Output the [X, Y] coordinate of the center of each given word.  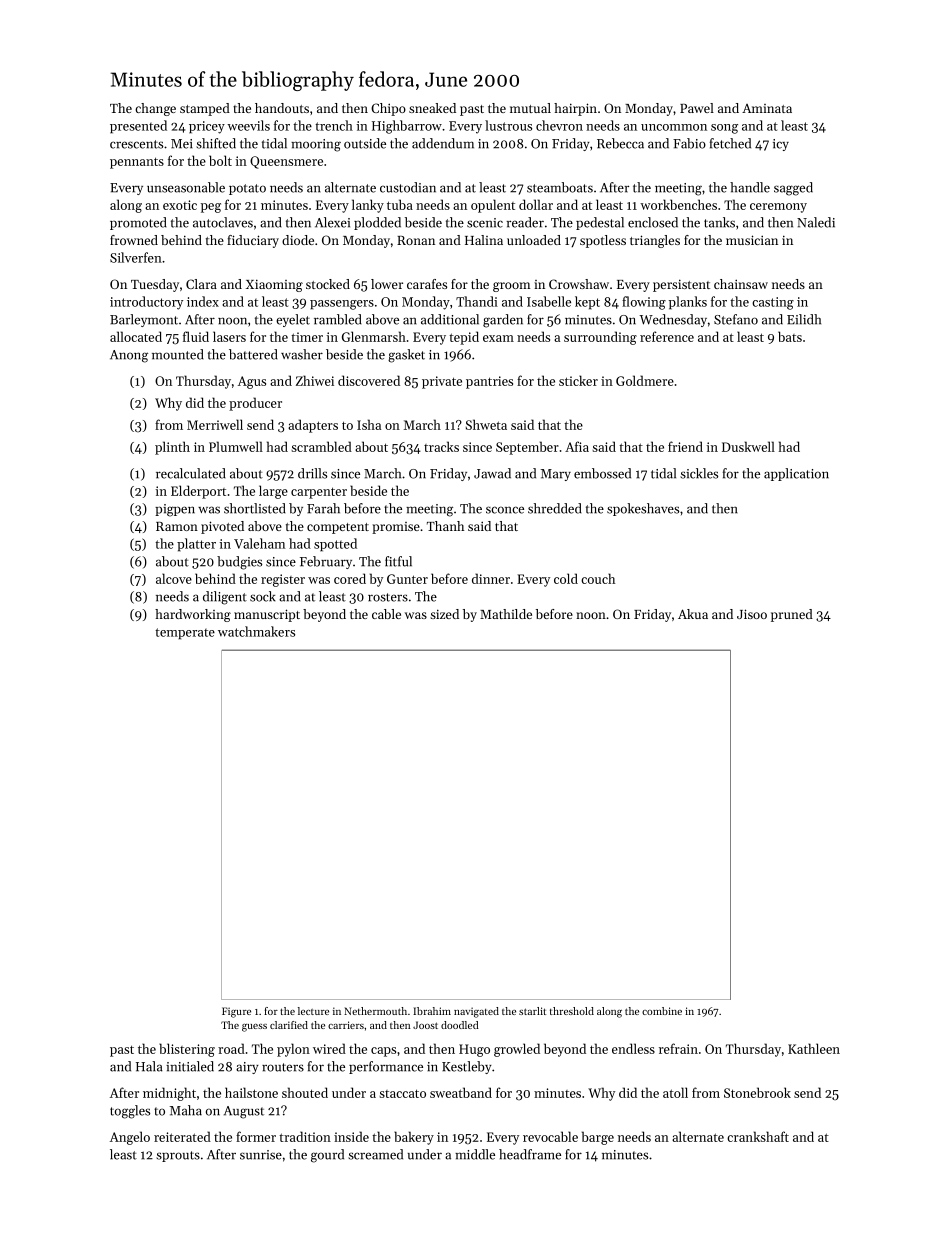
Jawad [492, 473]
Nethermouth [375, 1011]
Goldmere [645, 380]
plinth [172, 448]
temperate [185, 634]
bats [790, 336]
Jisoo [752, 614]
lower [387, 284]
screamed [375, 1154]
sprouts [178, 1156]
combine [662, 1011]
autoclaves [223, 222]
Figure [236, 1012]
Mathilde [506, 614]
